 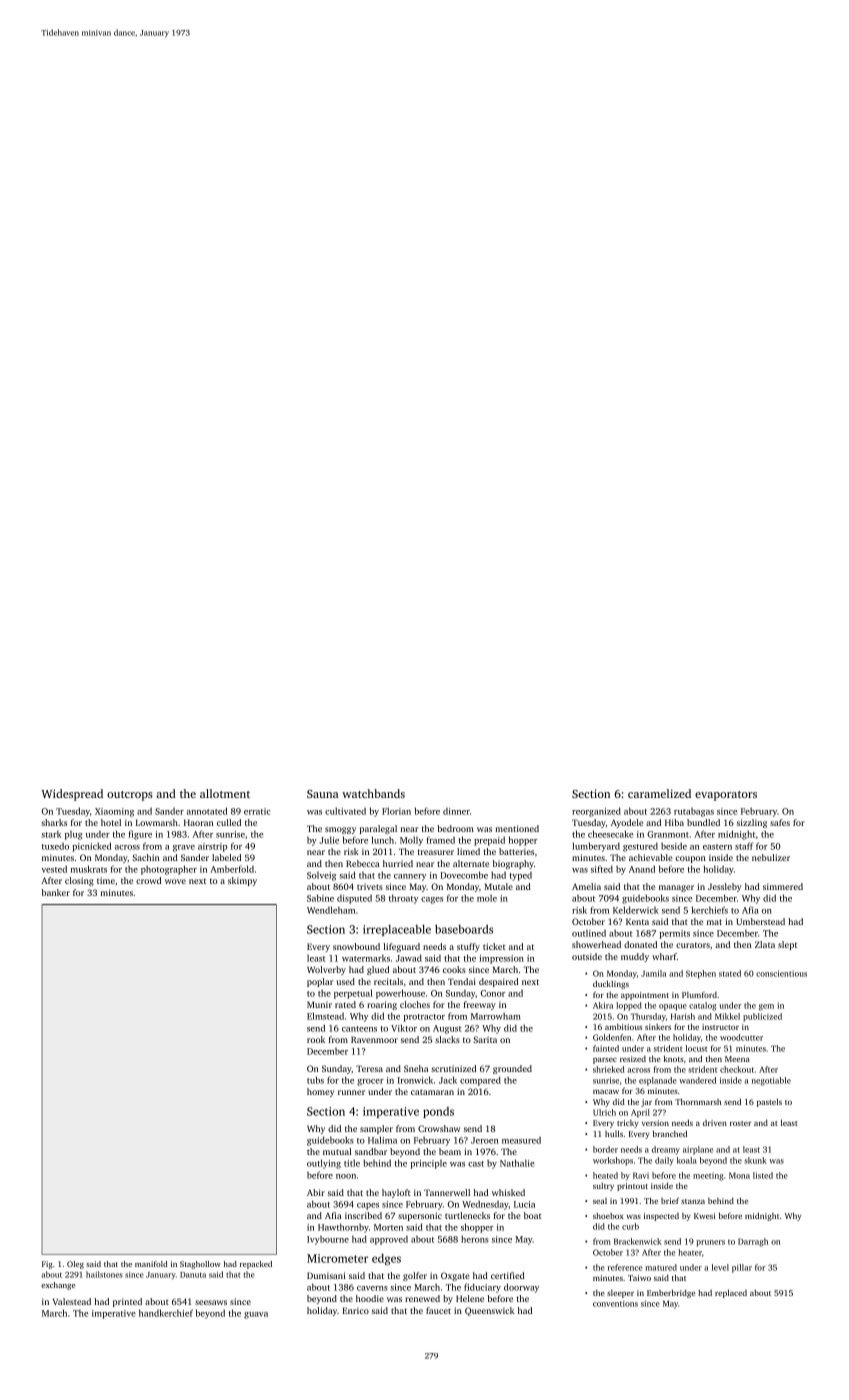 I want to click on Sauna, so click(x=323, y=794).
